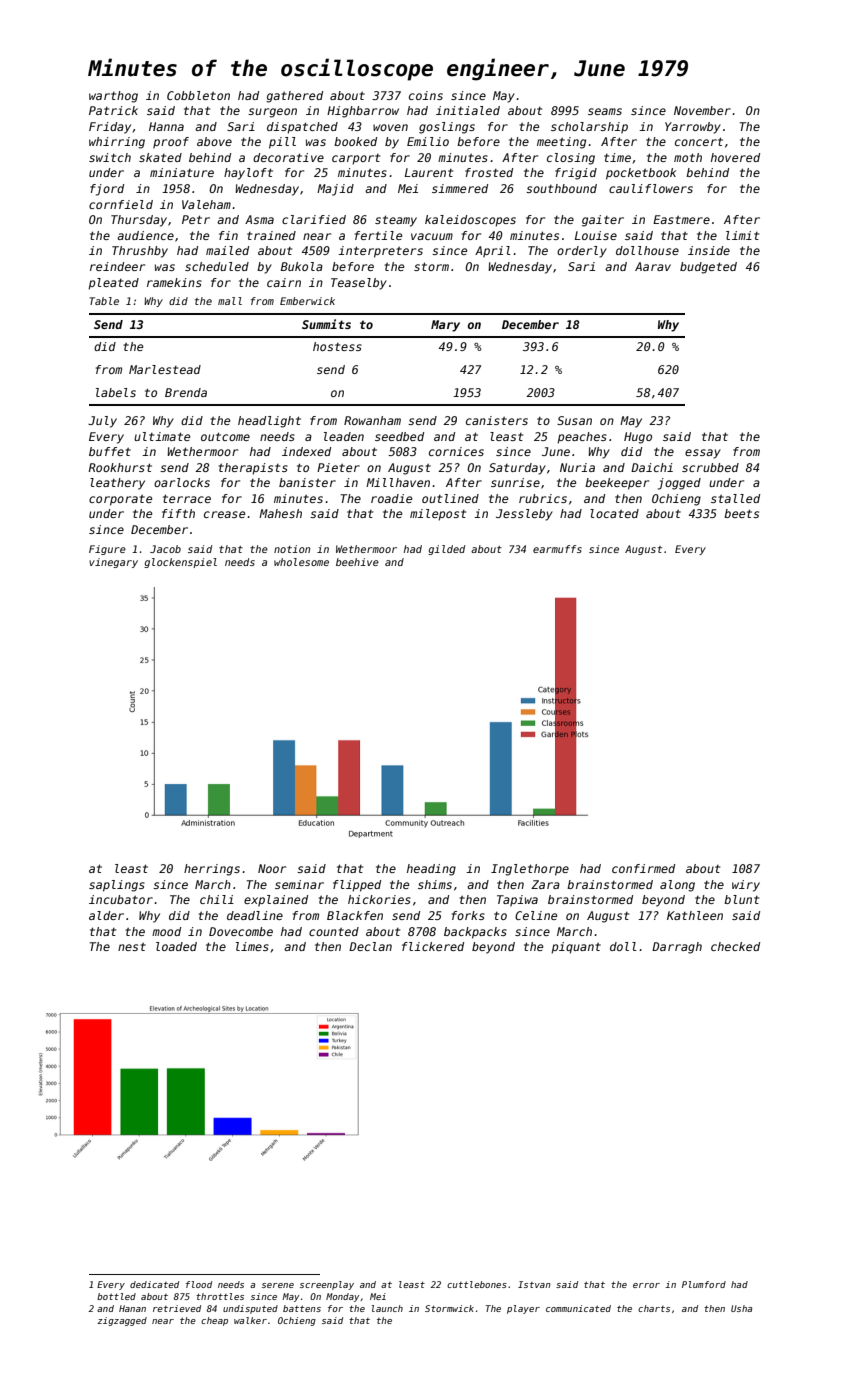 The width and height of the screenshot is (849, 1400). I want to click on beehive, so click(357, 562).
